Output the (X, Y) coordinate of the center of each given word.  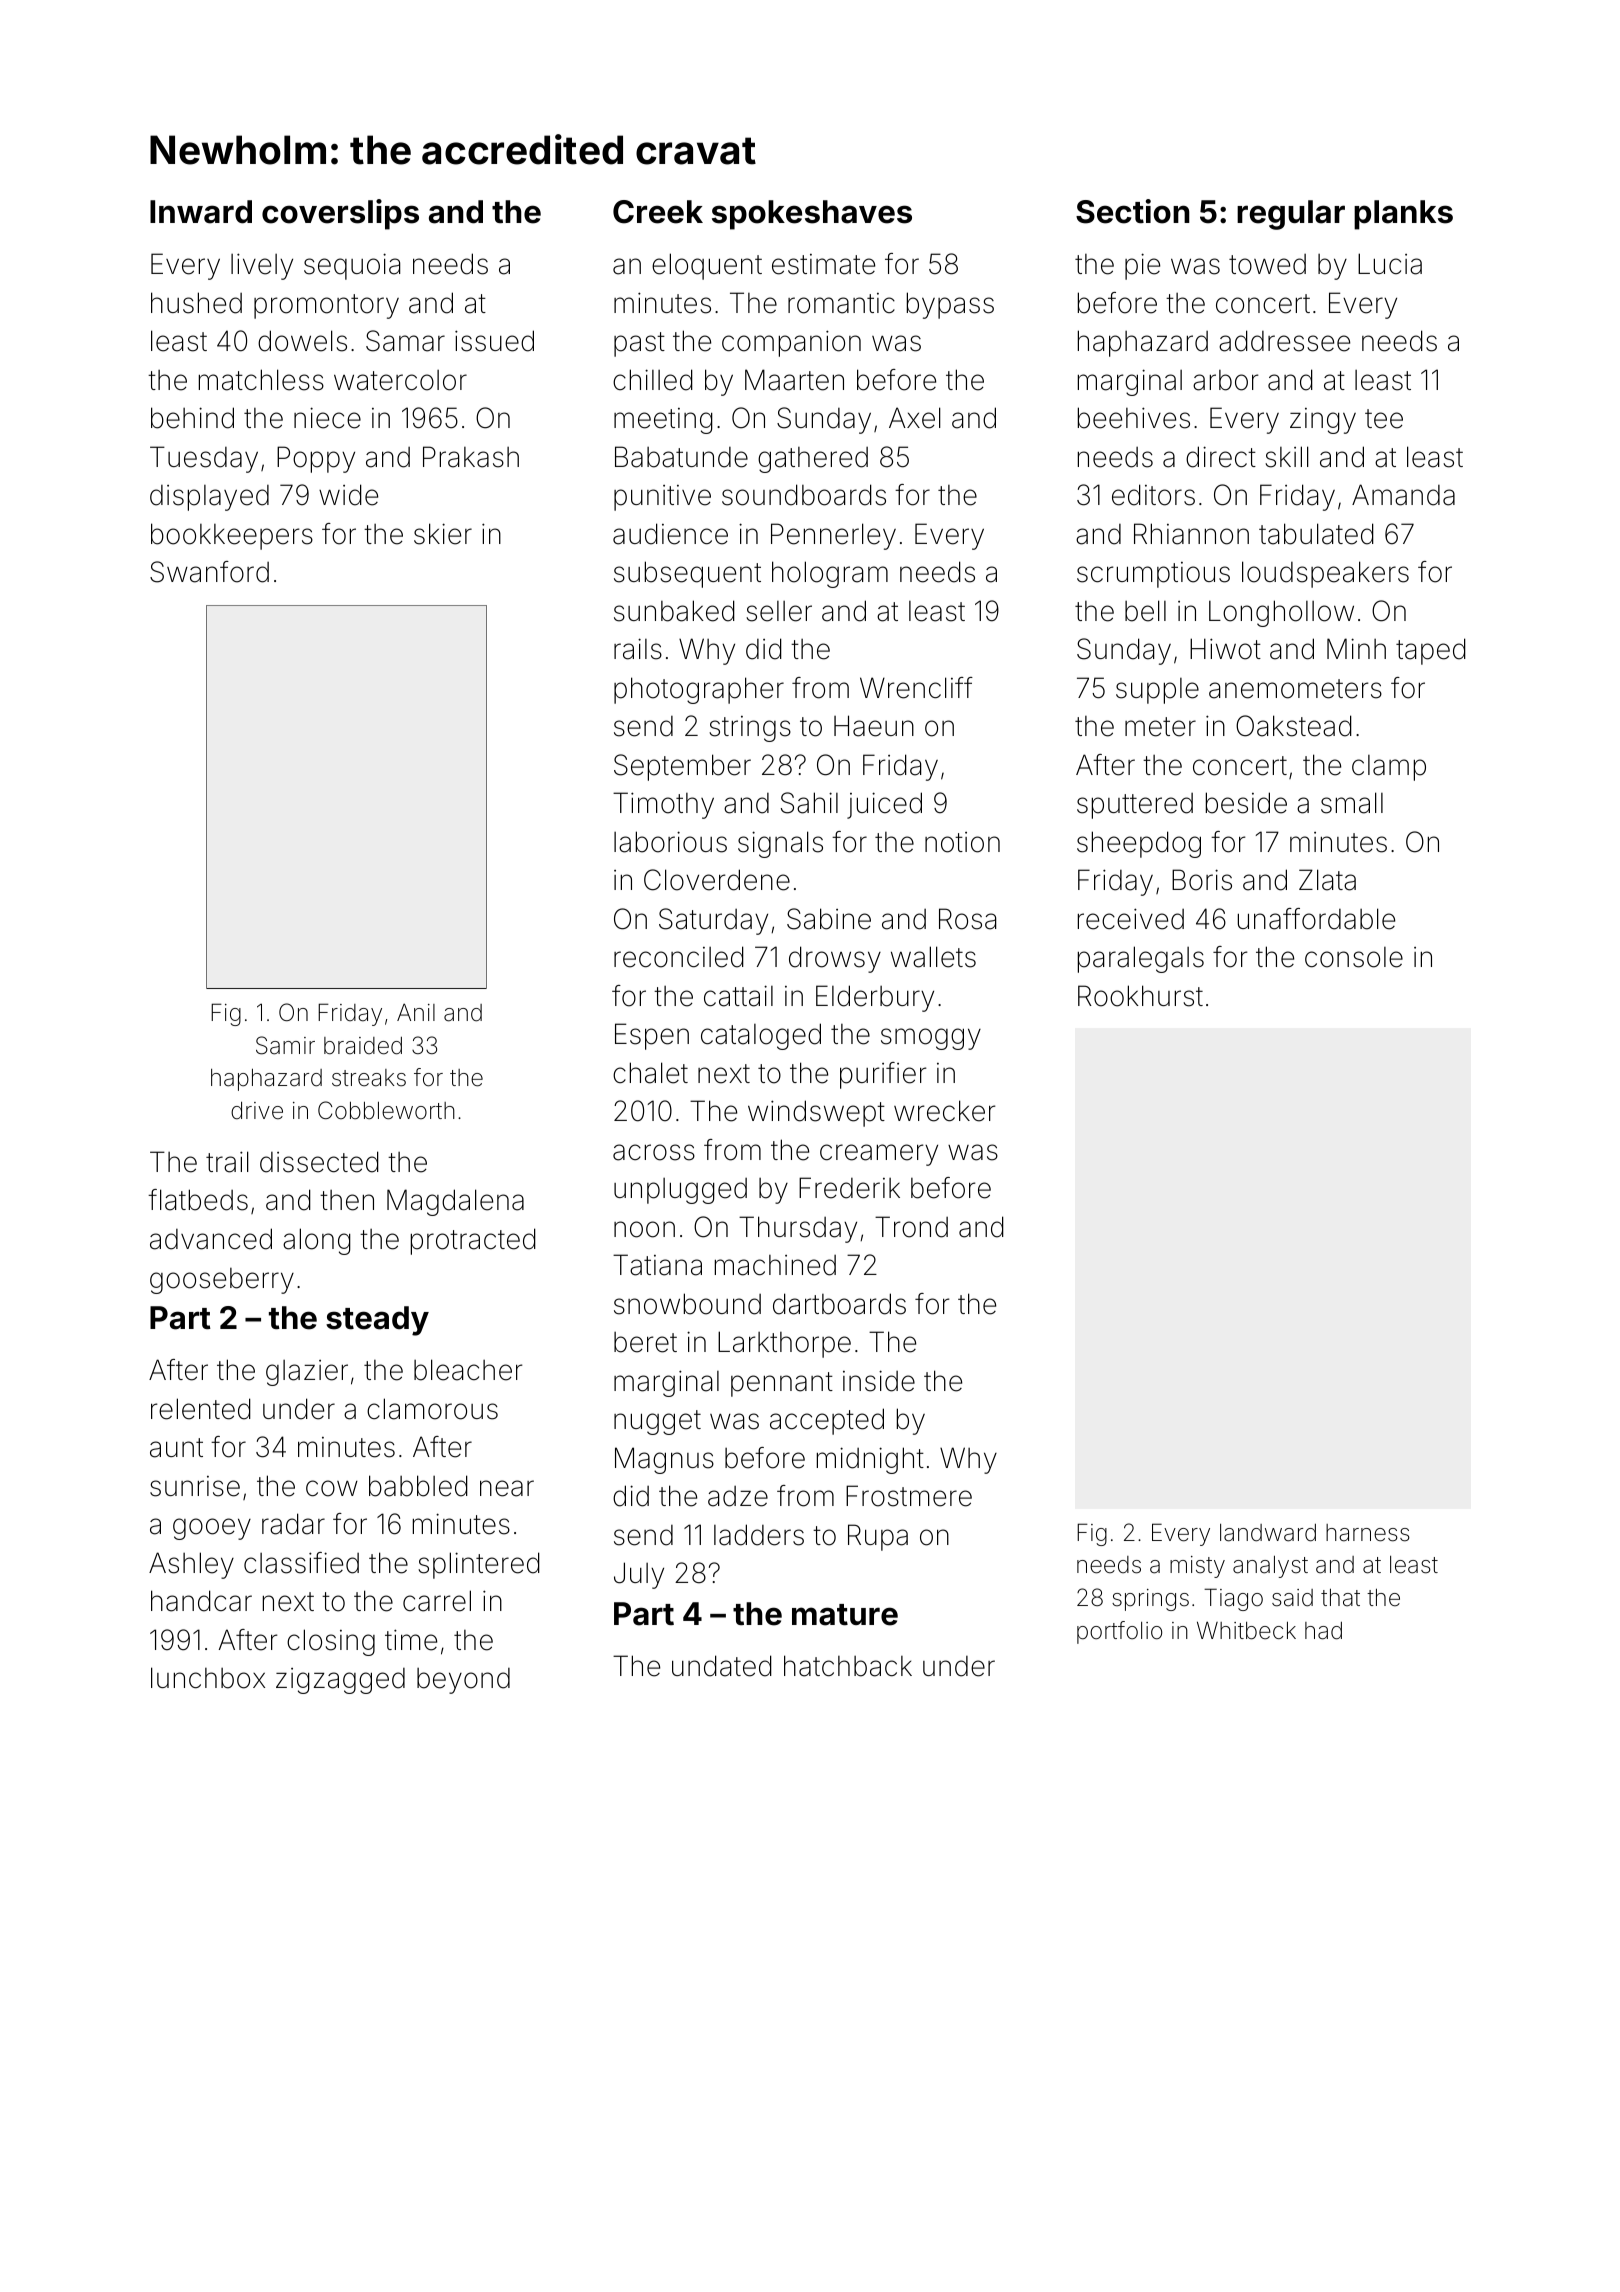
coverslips (340, 214)
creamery (879, 1155)
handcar (201, 1601)
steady (377, 1321)
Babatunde (681, 457)
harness (1368, 1533)
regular (1291, 215)
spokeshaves (812, 215)
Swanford (209, 572)
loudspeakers (1325, 574)
